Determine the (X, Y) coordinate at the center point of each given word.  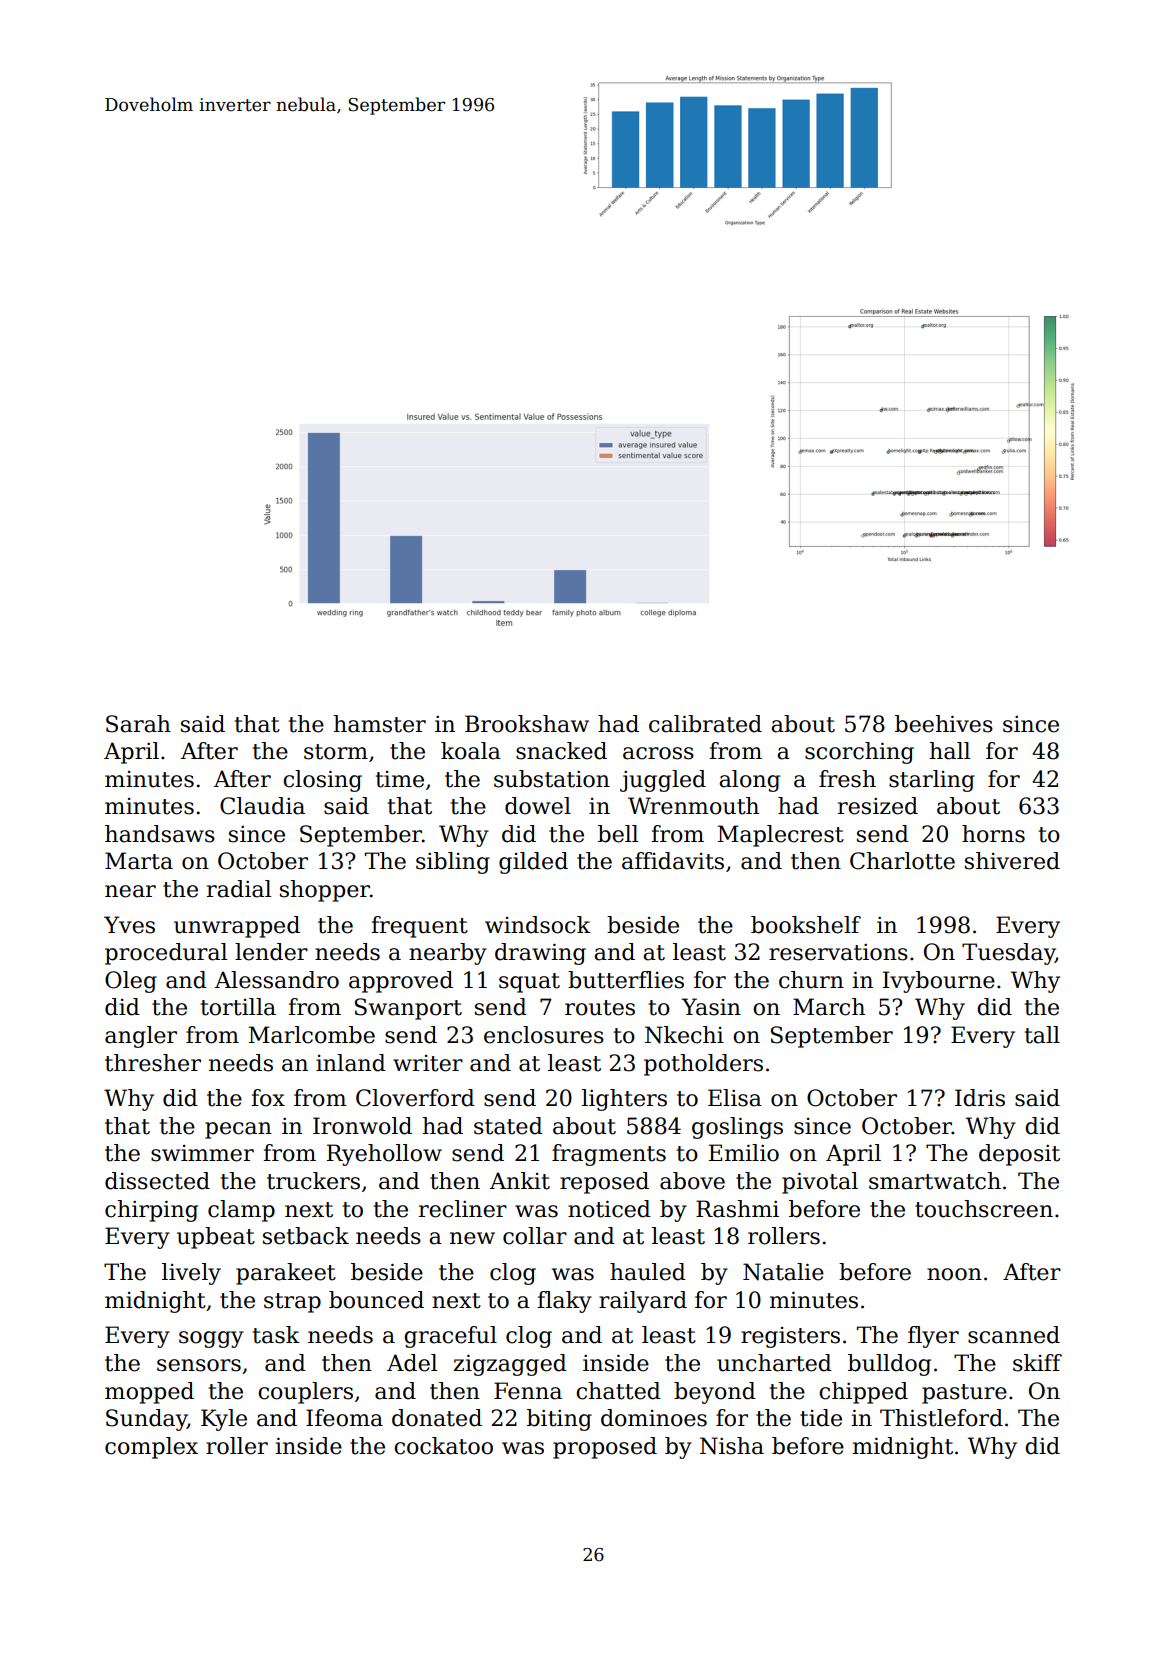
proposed (605, 1448)
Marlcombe (312, 1035)
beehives (944, 724)
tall (1042, 1035)
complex (151, 1448)
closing (322, 781)
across (658, 753)
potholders (703, 1065)
